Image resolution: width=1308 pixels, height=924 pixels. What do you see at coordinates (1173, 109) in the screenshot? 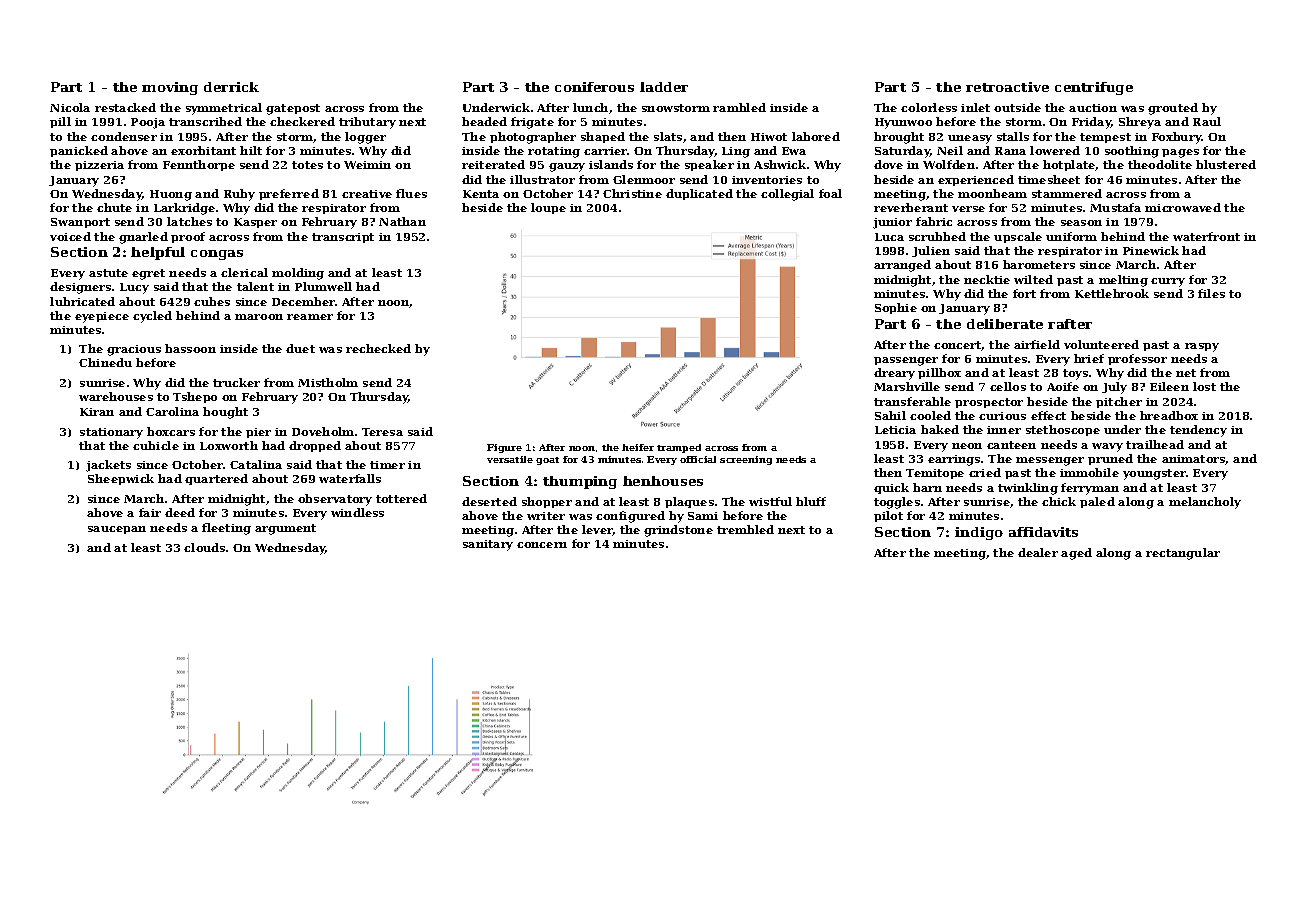
I see `grouted` at bounding box center [1173, 109].
